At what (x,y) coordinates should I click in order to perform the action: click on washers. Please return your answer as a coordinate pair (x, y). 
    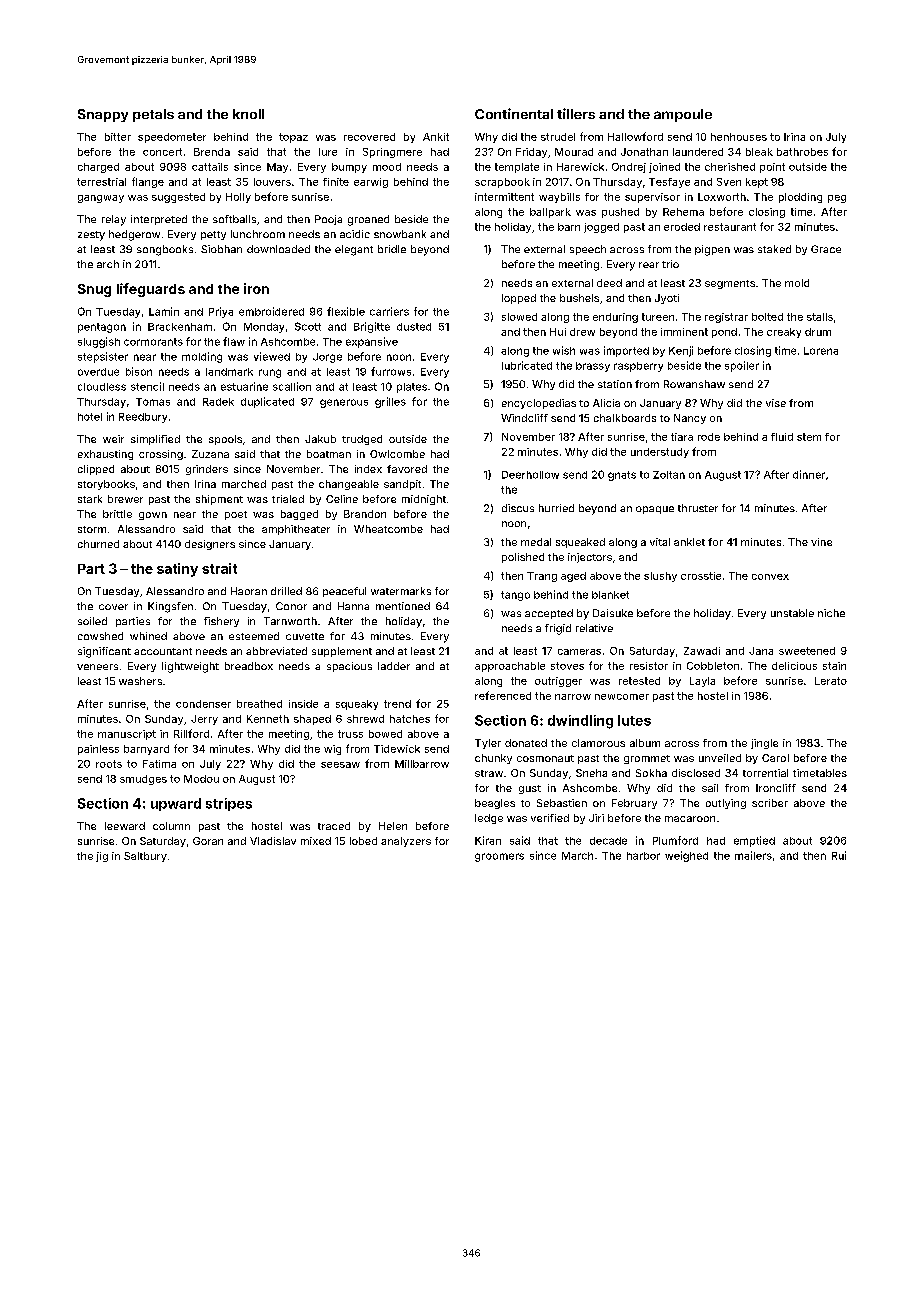
    Looking at the image, I should click on (140, 681).
